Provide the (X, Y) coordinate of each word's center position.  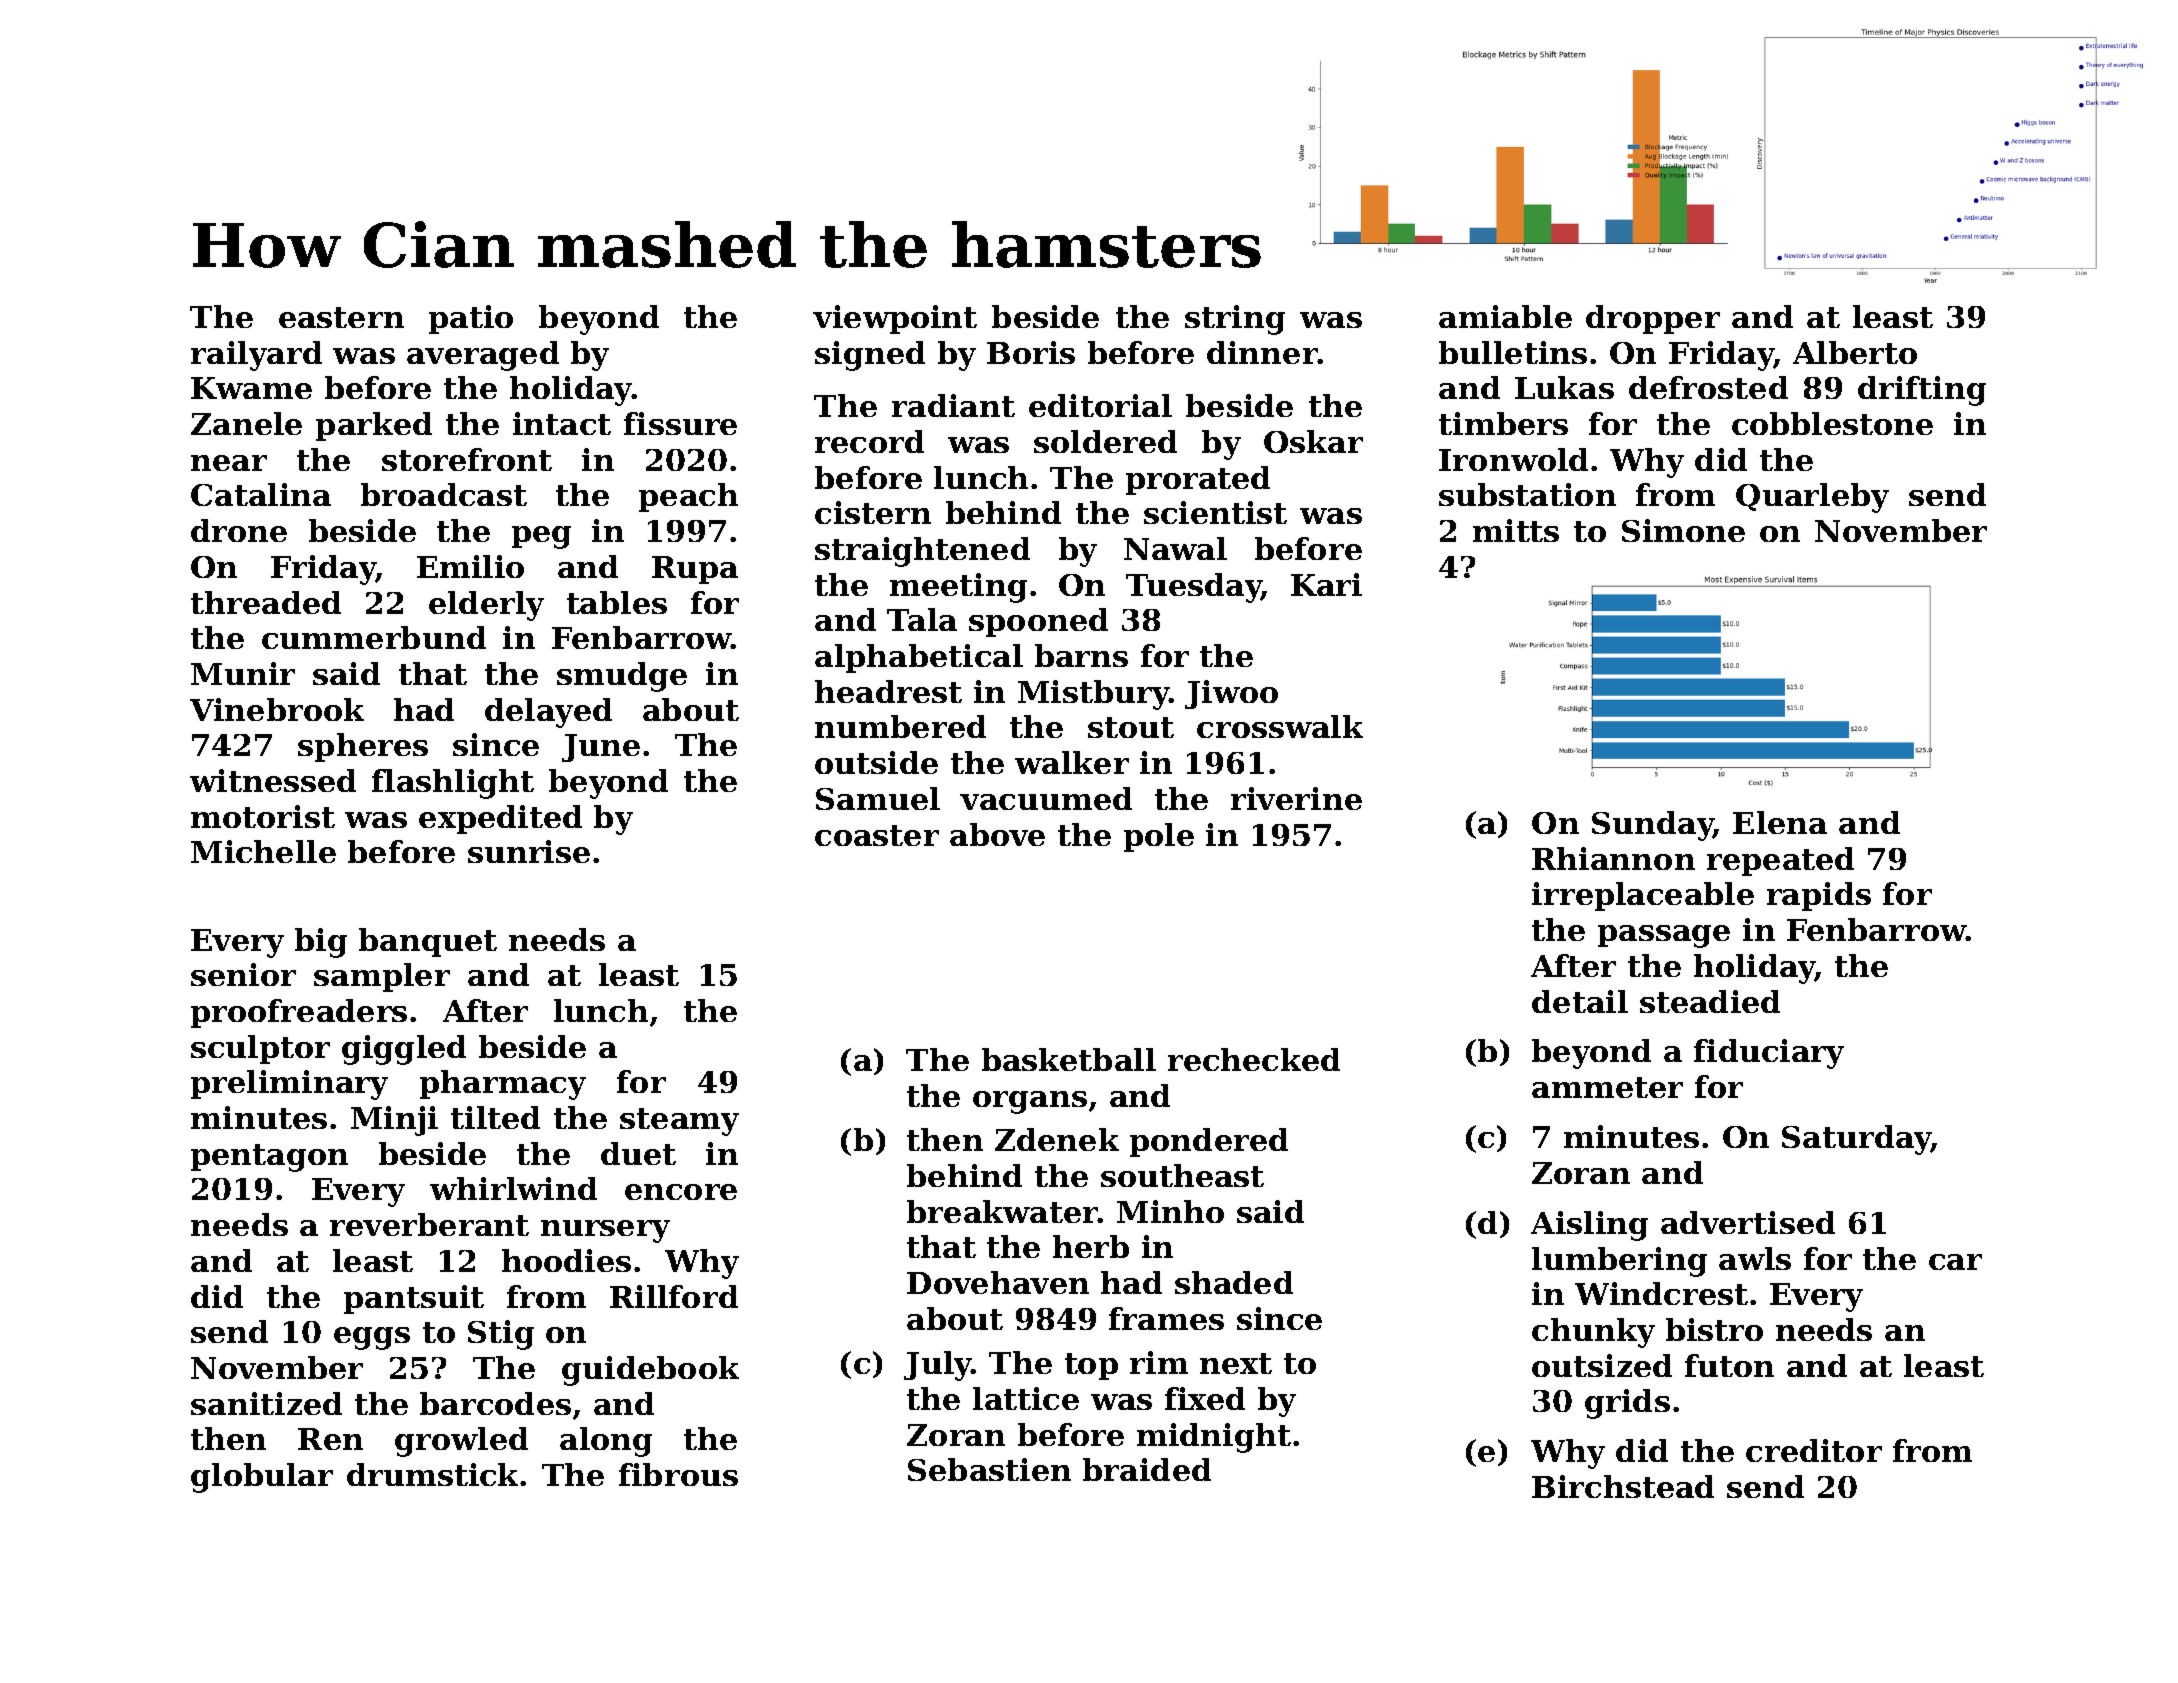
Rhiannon (1613, 858)
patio (471, 319)
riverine (1296, 798)
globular (262, 1478)
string (1235, 320)
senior (243, 974)
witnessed (273, 780)
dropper (1653, 319)
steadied (1710, 1001)
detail (1580, 1001)
